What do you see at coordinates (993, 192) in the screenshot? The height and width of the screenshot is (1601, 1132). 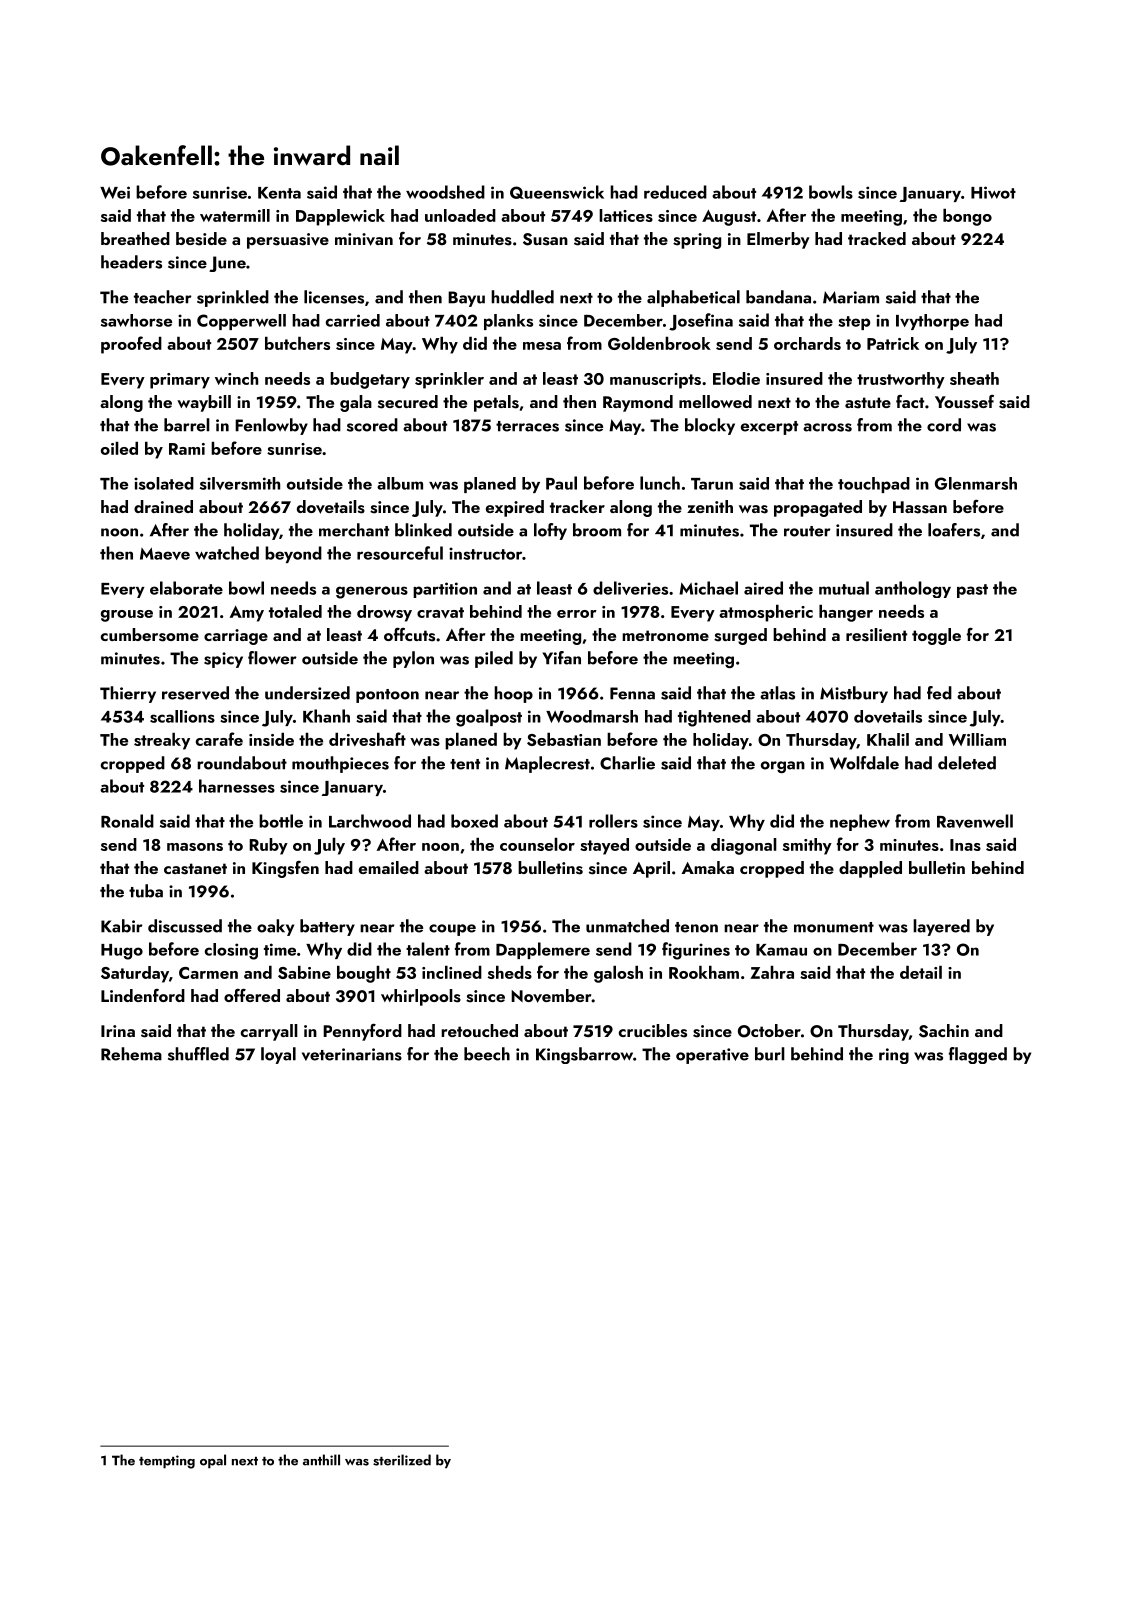 I see `Hiwot` at bounding box center [993, 192].
